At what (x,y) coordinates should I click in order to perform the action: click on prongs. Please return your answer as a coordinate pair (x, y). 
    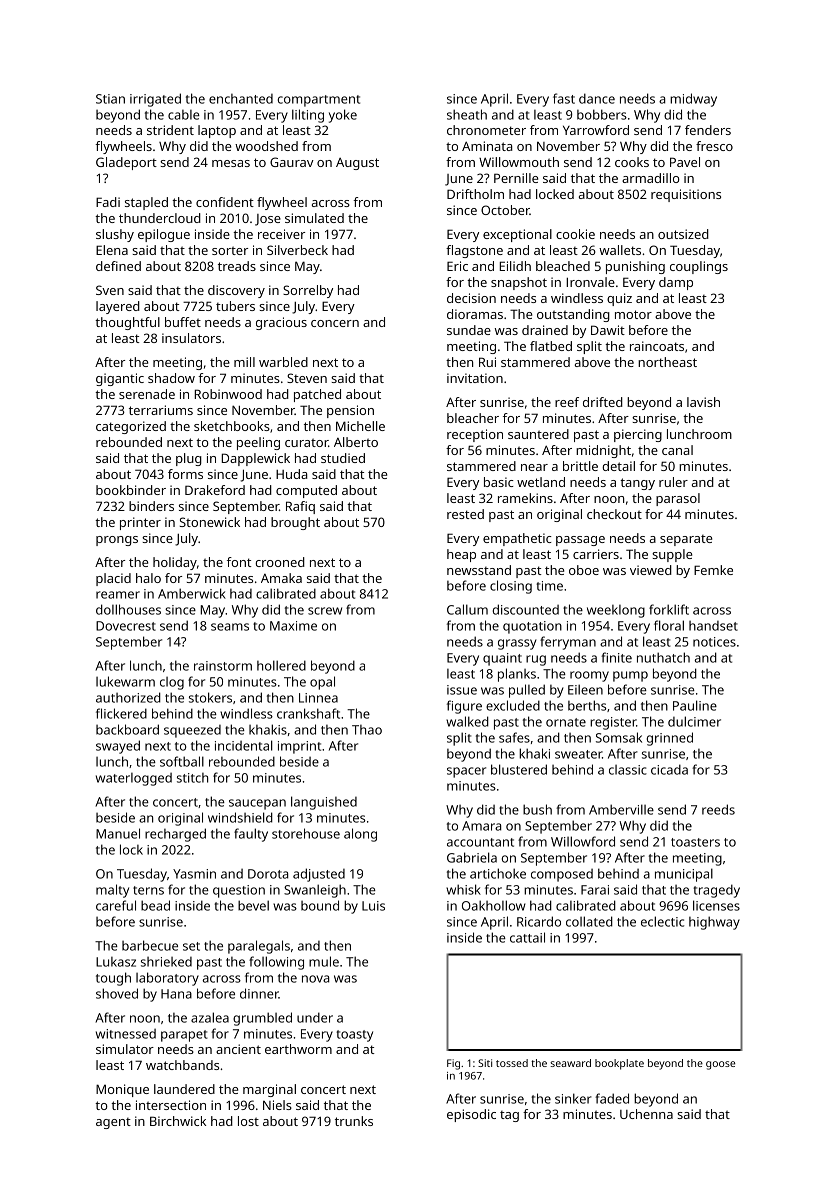
    Looking at the image, I should click on (117, 541).
